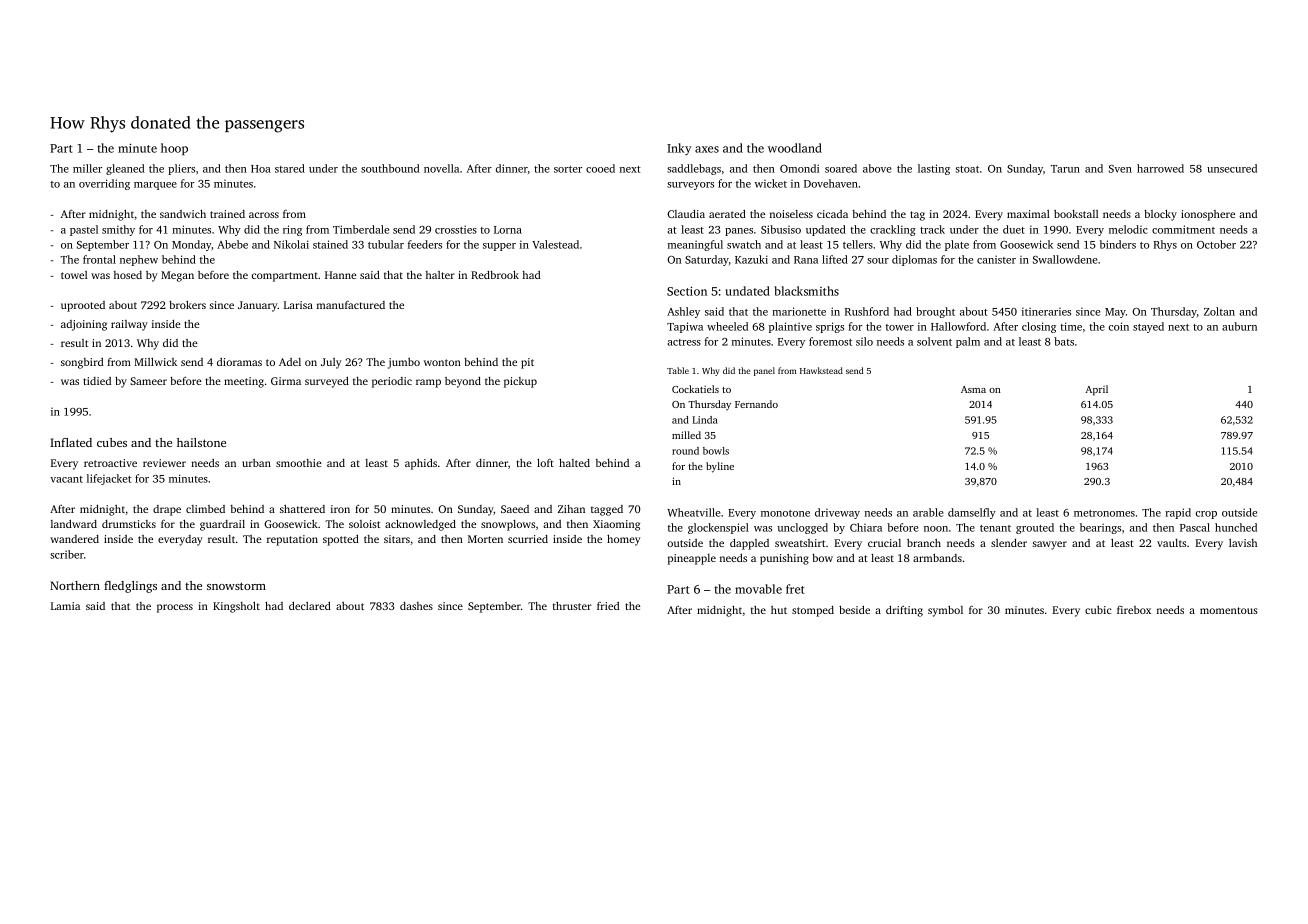 The height and width of the screenshot is (924, 1308). What do you see at coordinates (201, 442) in the screenshot?
I see `hailstone` at bounding box center [201, 442].
